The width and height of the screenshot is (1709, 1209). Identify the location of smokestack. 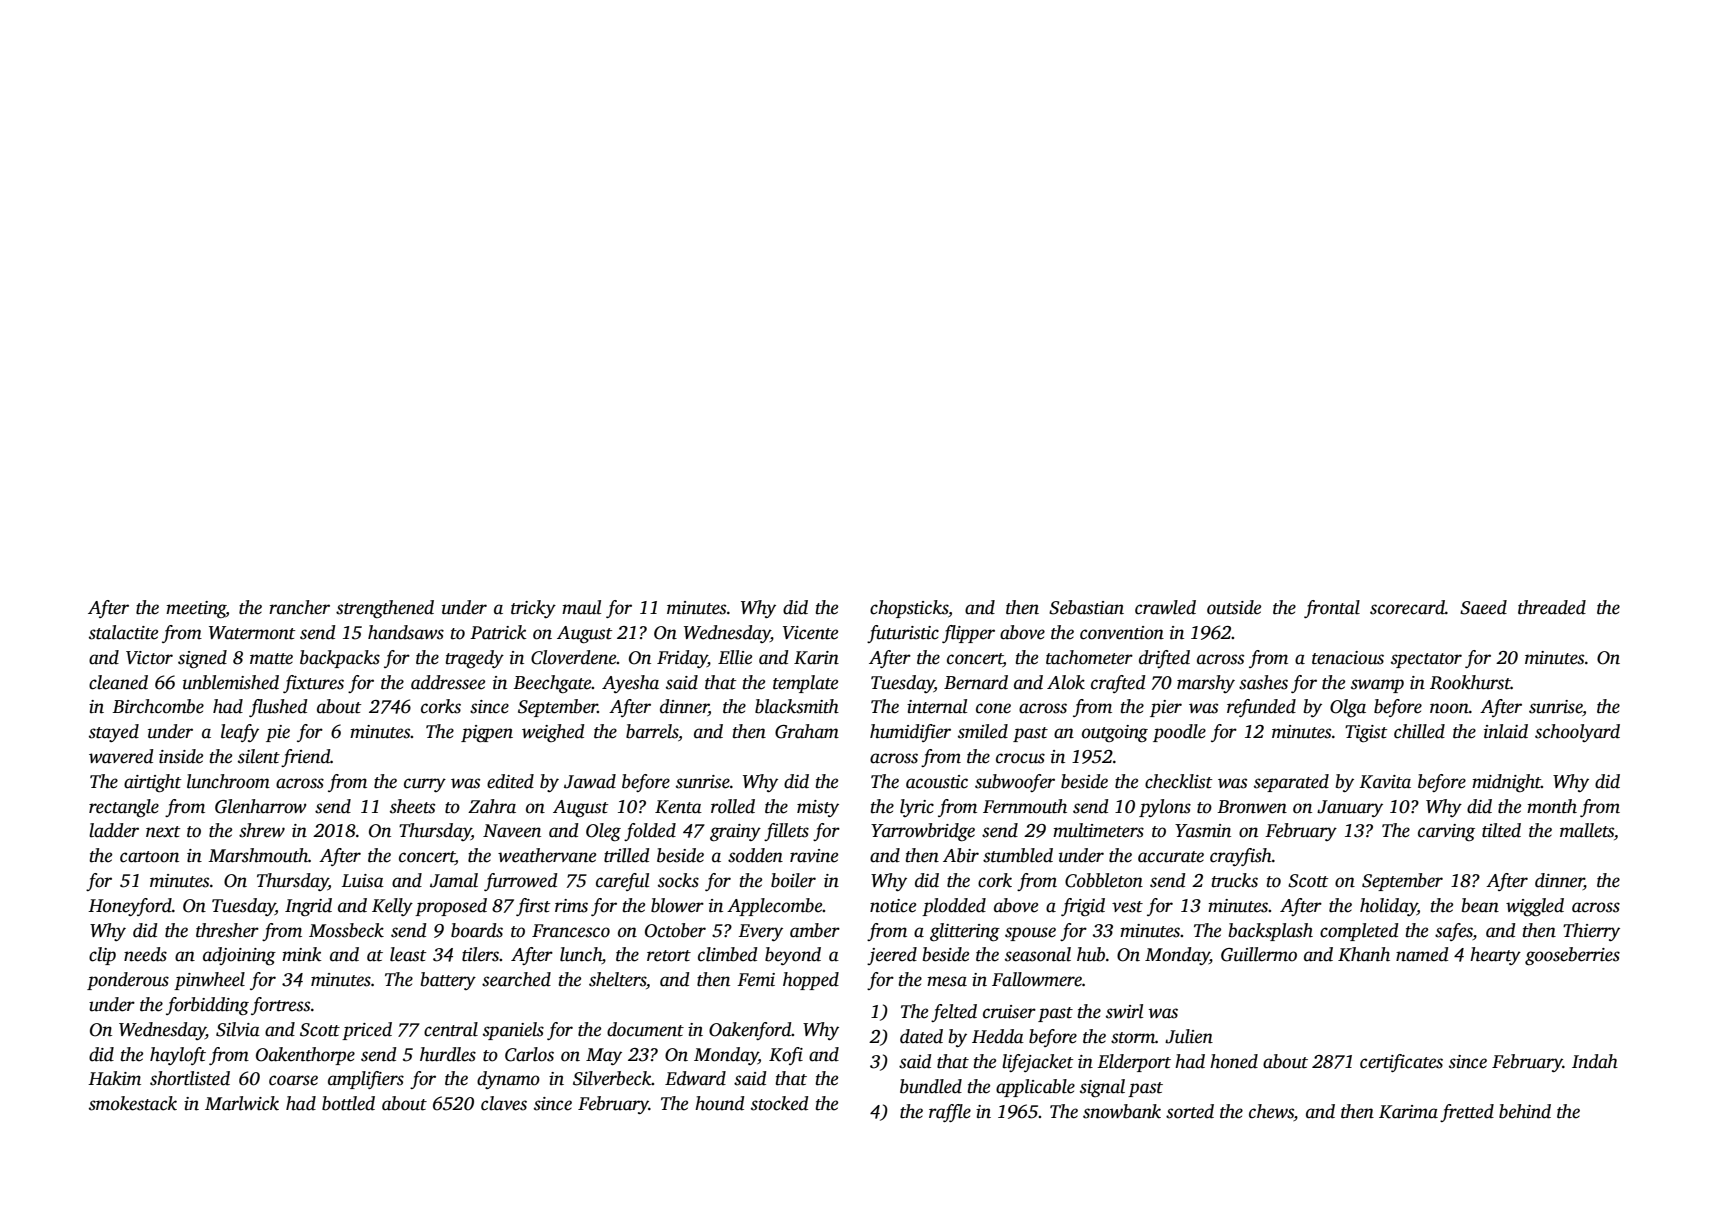
(133, 1103).
